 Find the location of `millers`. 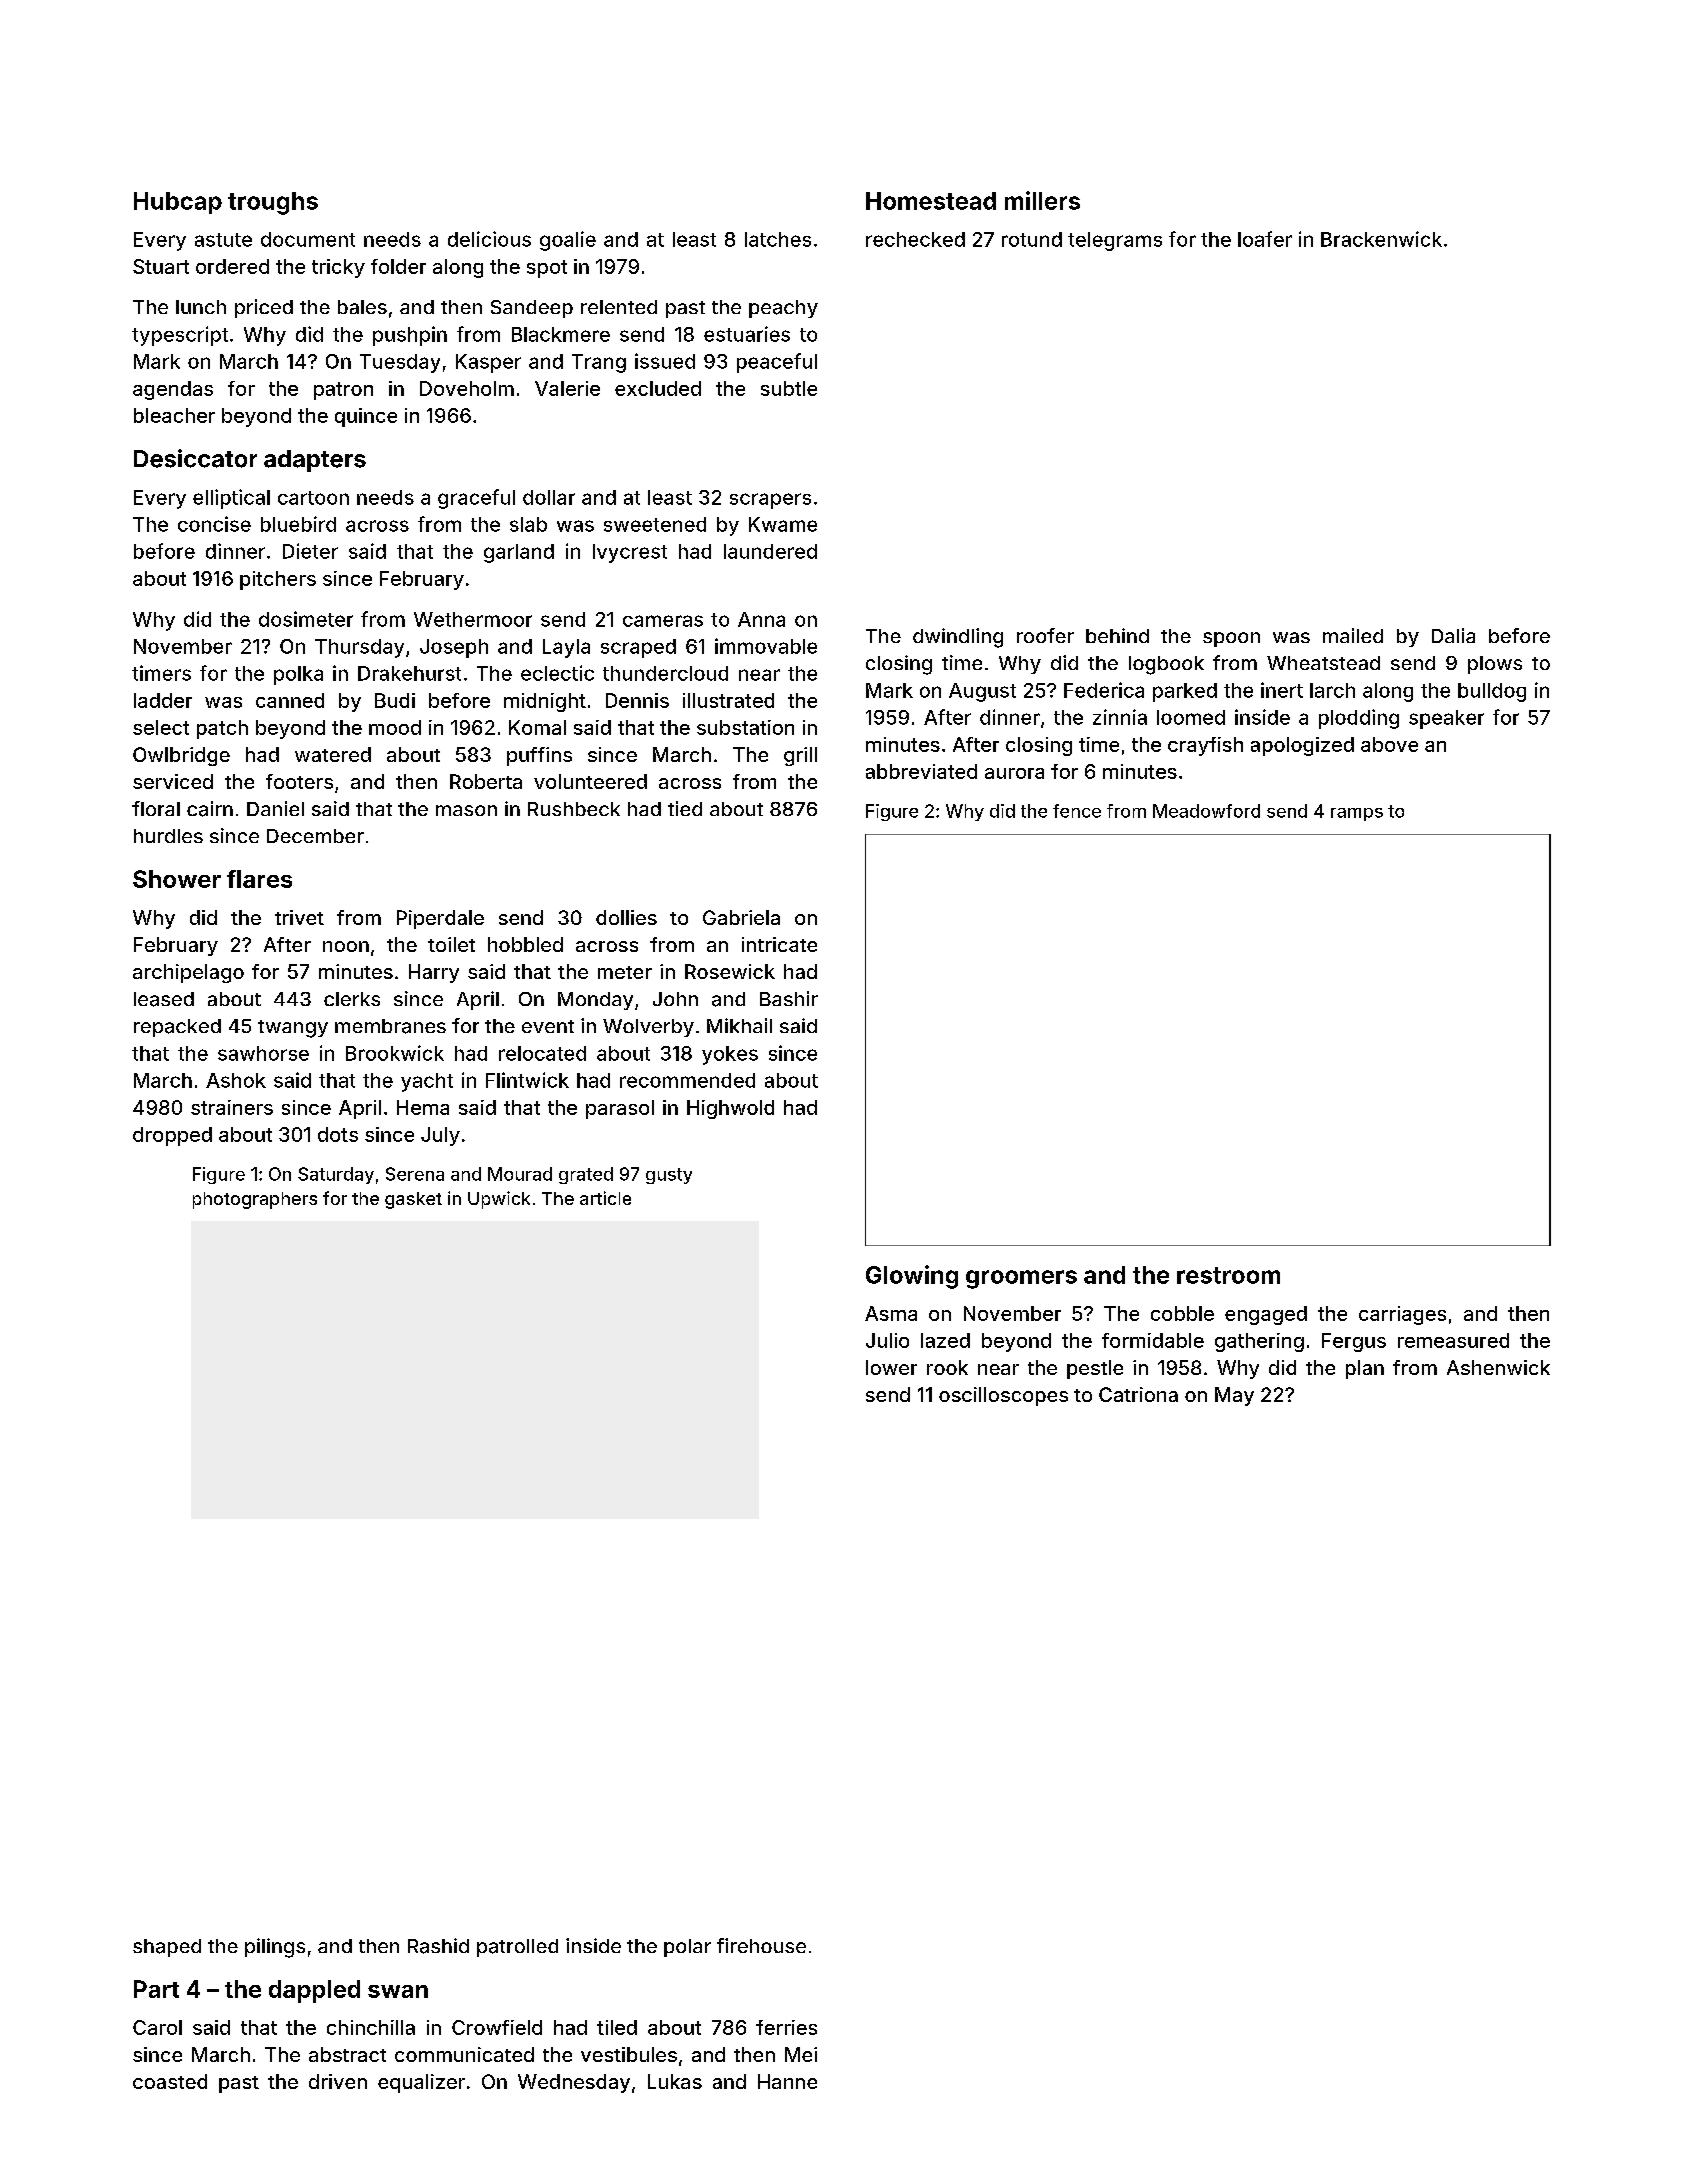

millers is located at coordinates (1042, 200).
